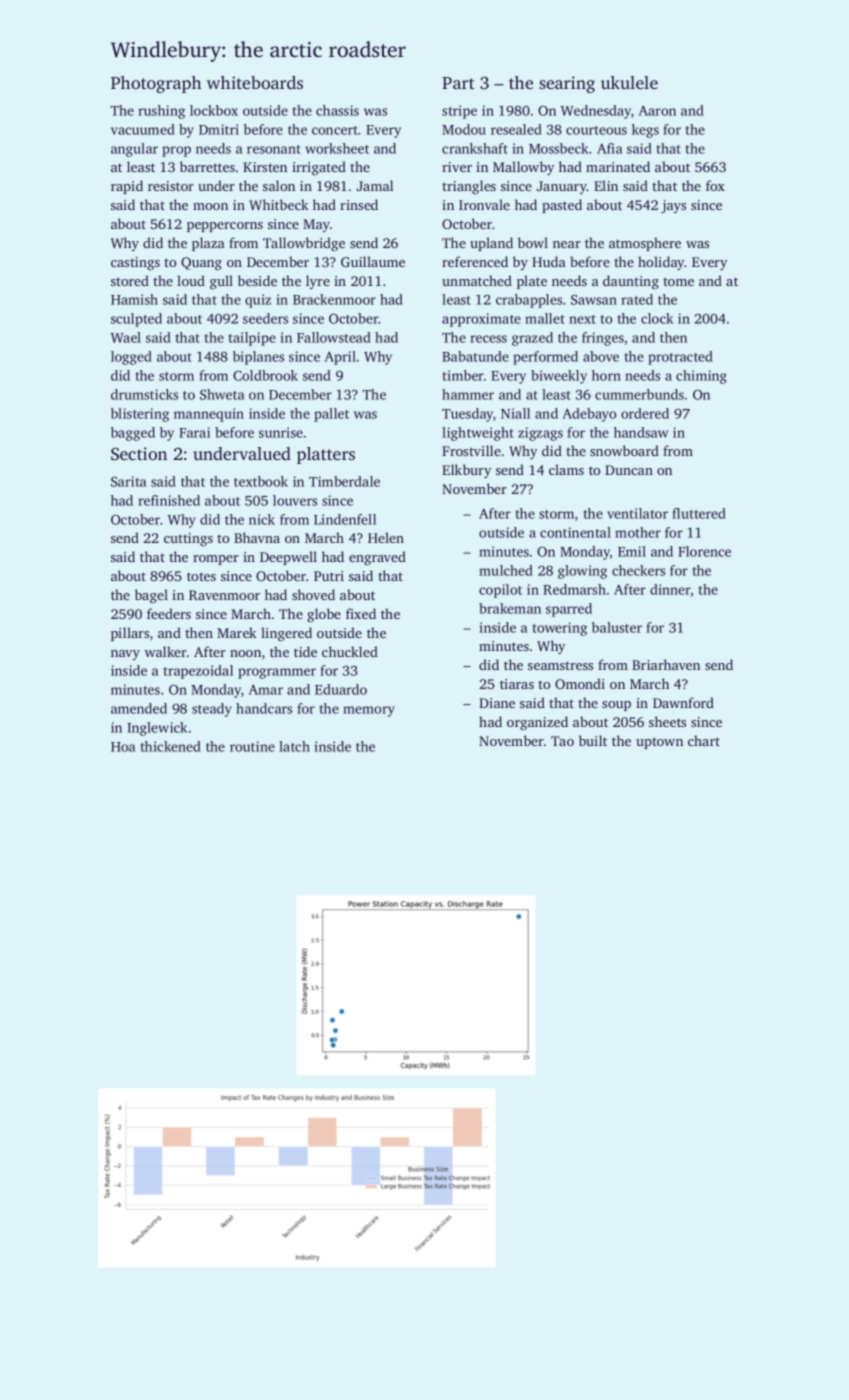 The width and height of the screenshot is (849, 1400). What do you see at coordinates (279, 185) in the screenshot?
I see `salon` at bounding box center [279, 185].
